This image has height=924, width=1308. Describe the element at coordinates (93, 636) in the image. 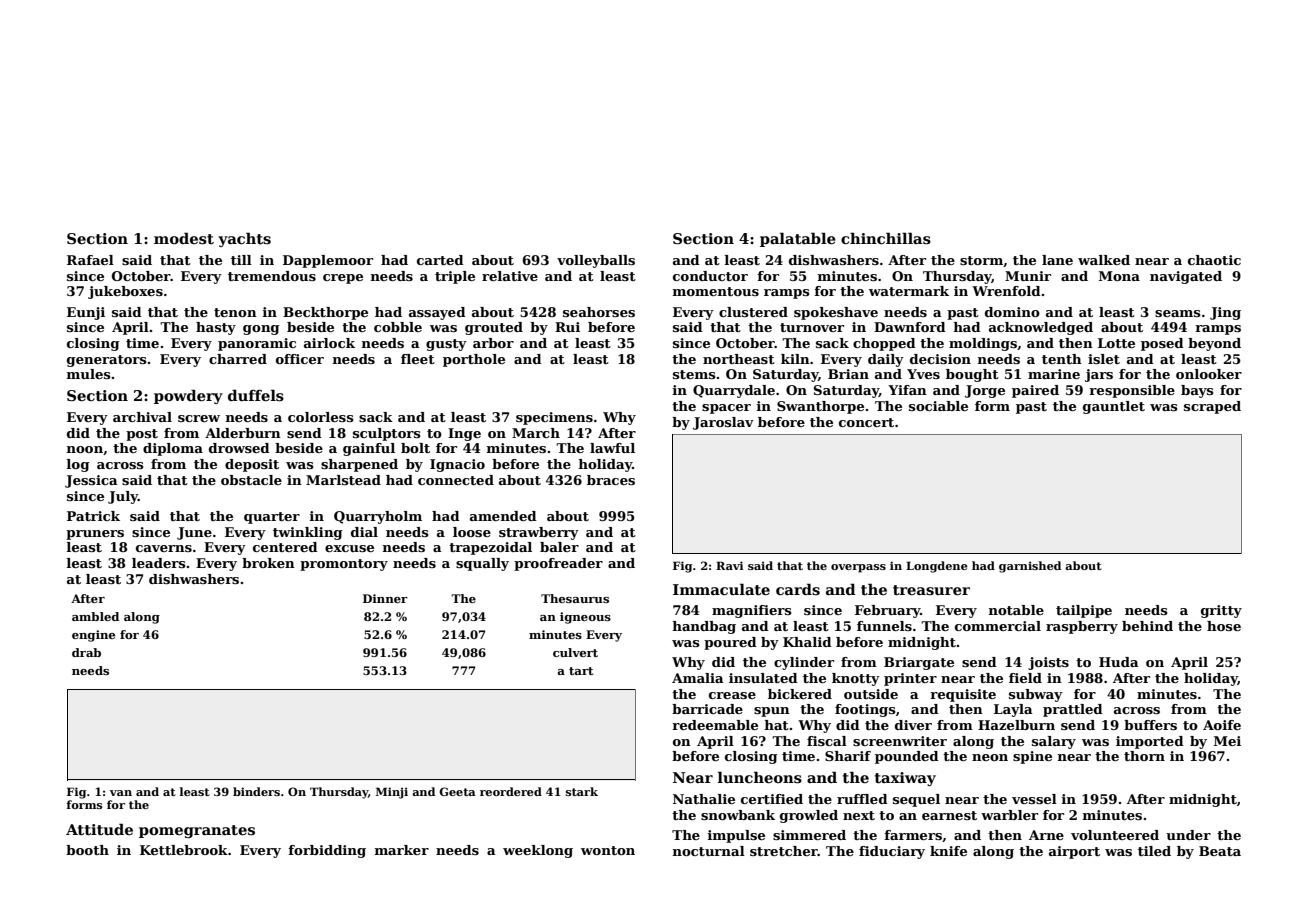

I see `engine` at that location.
